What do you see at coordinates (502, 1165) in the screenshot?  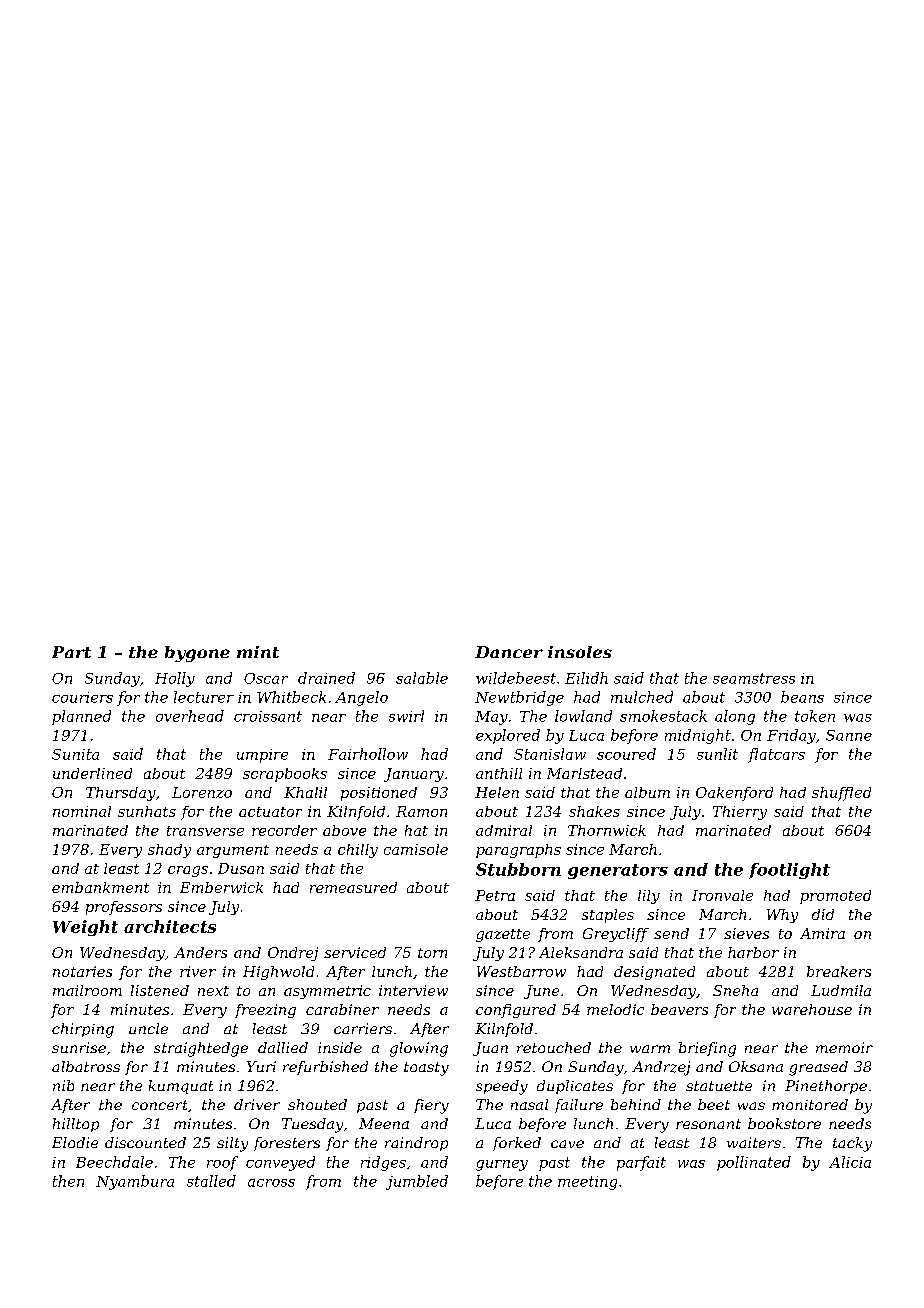 I see `gurney` at bounding box center [502, 1165].
